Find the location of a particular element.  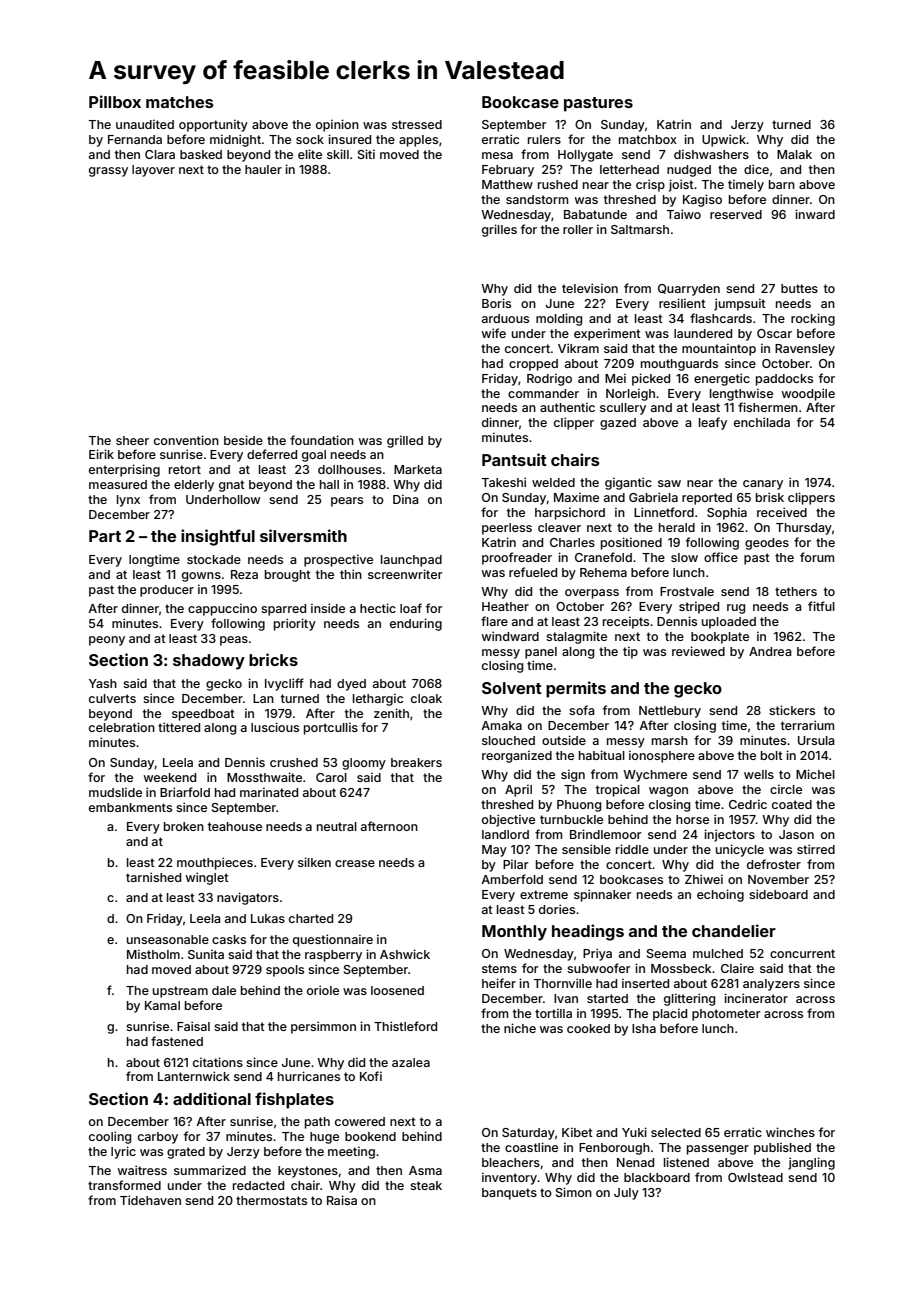

stickers is located at coordinates (792, 710).
